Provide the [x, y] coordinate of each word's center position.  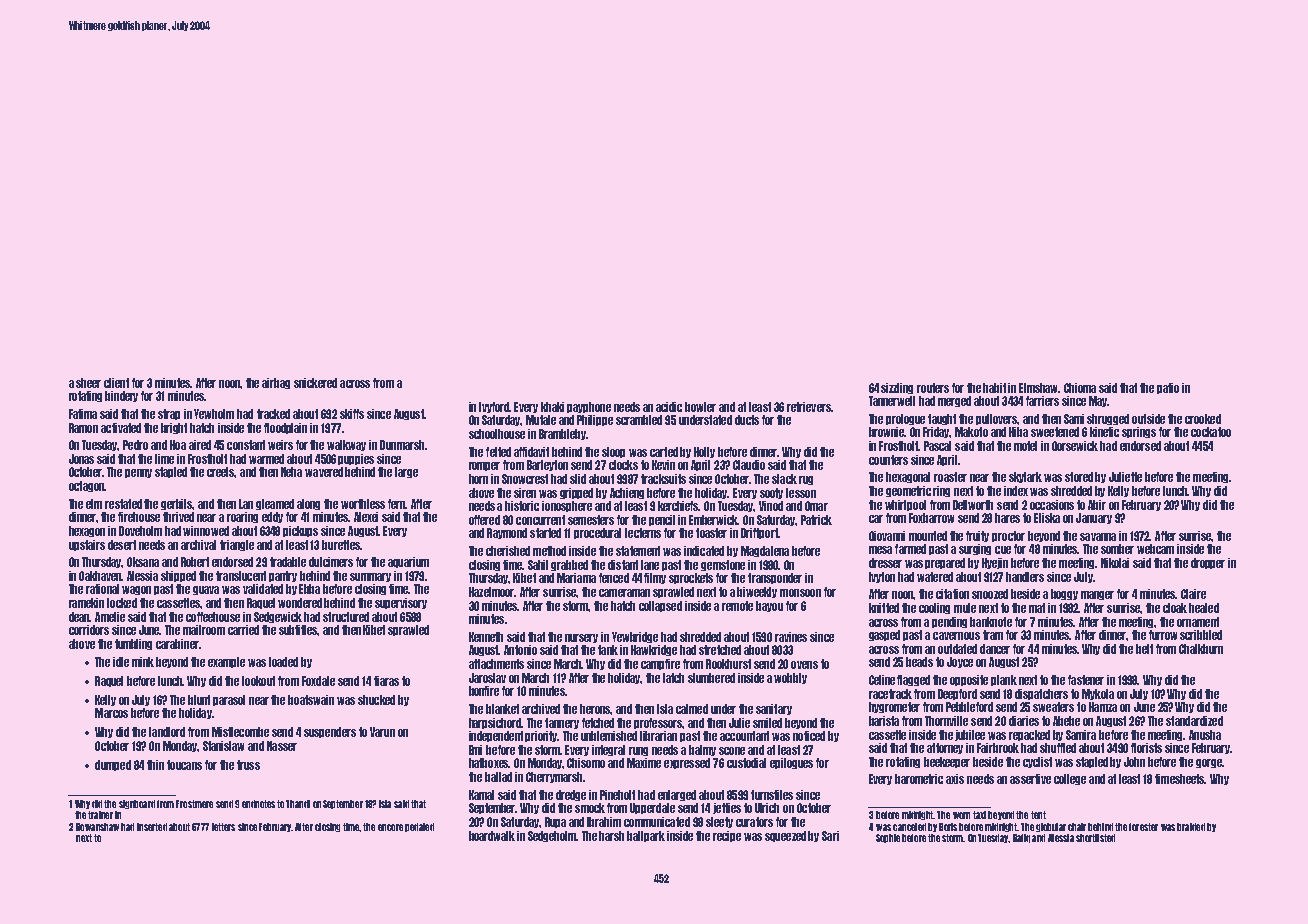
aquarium [408, 562]
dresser [885, 563]
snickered [315, 383]
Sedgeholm [552, 836]
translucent [241, 576]
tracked [273, 414]
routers [933, 388]
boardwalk [492, 836]
